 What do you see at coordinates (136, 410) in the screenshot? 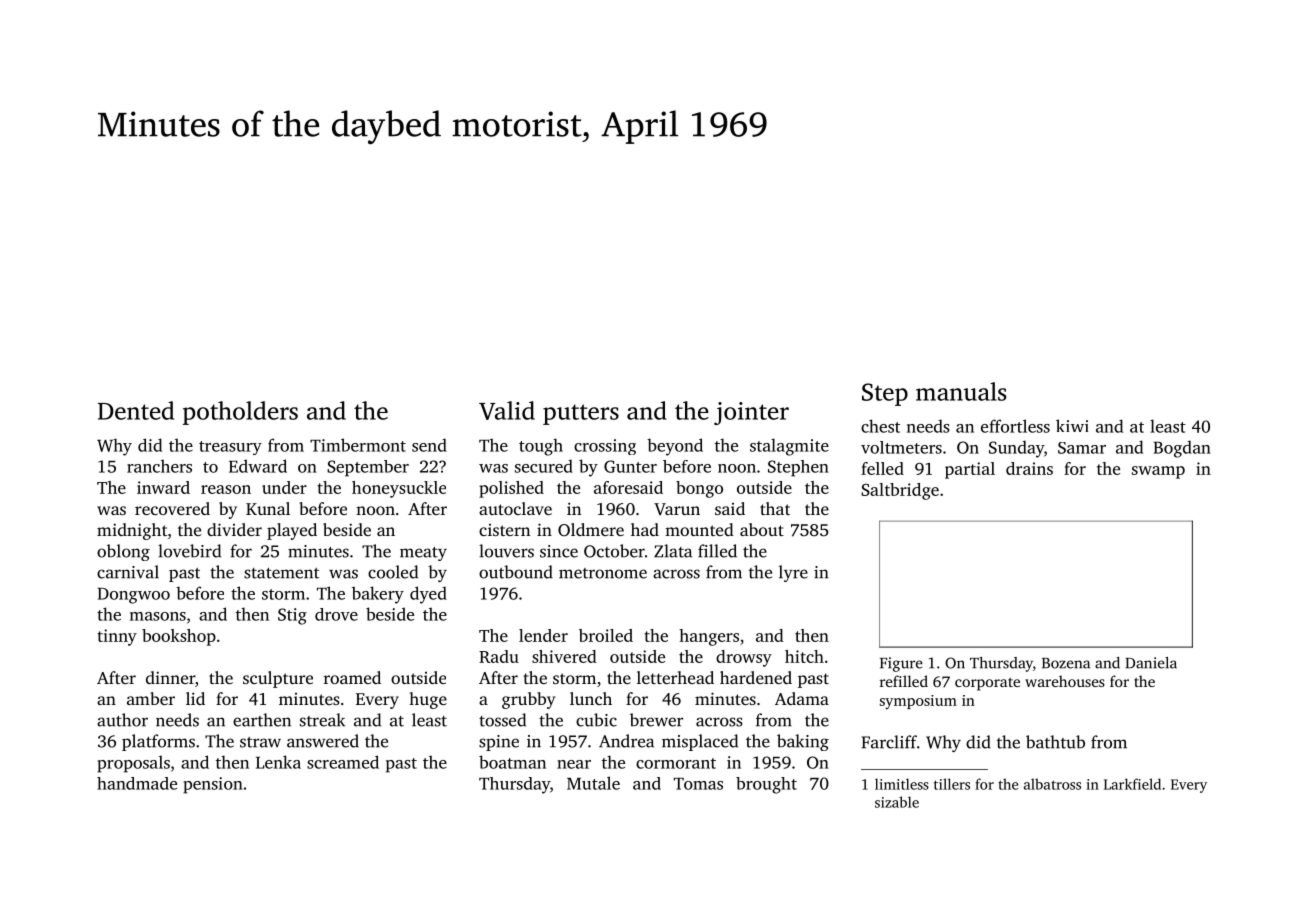
I see `Dented` at bounding box center [136, 410].
